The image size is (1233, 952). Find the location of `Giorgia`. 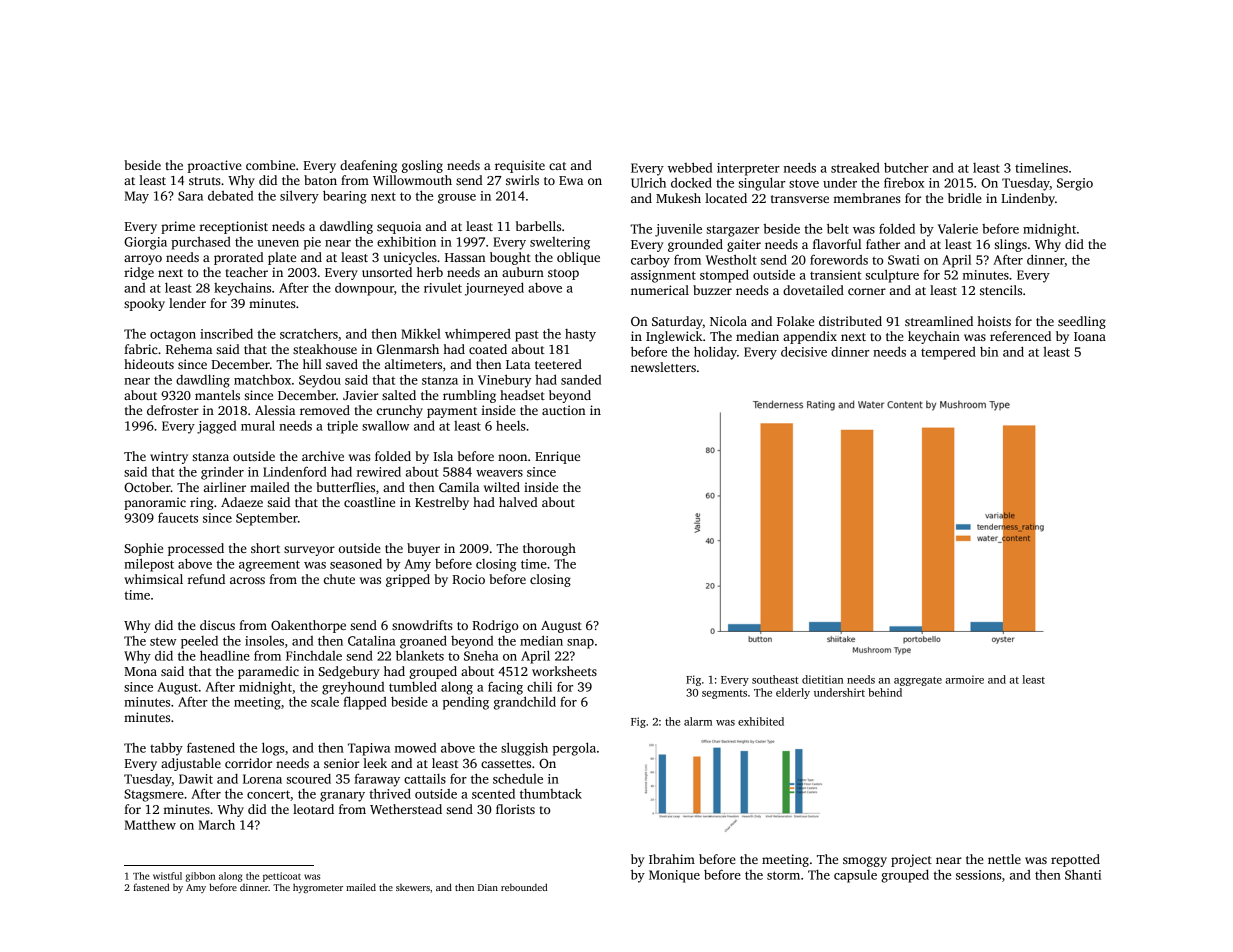

Giorgia is located at coordinates (145, 243).
